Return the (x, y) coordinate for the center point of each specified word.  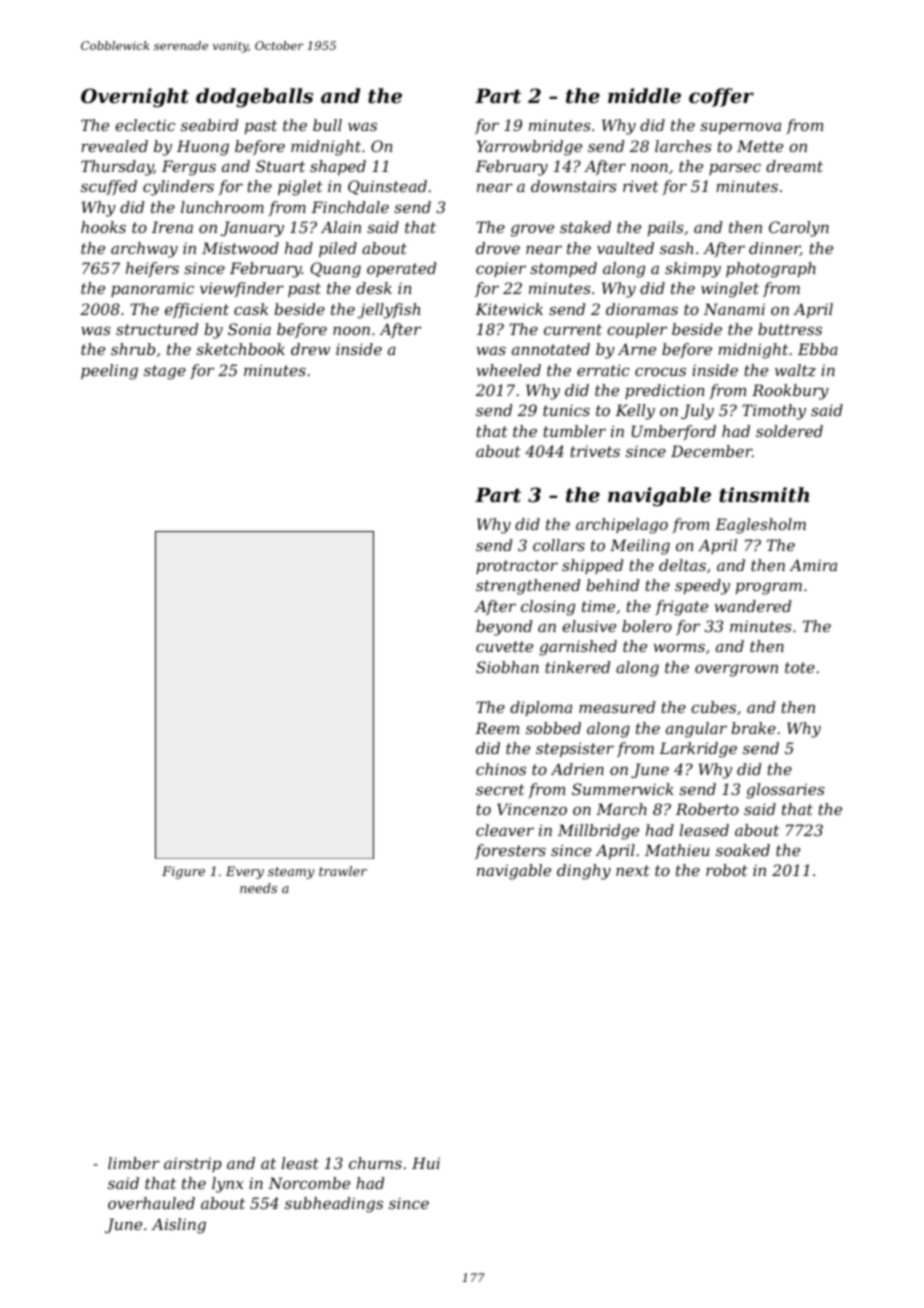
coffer (721, 97)
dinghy (584, 872)
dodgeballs (254, 98)
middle (644, 95)
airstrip (193, 1164)
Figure (183, 872)
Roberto (707, 809)
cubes (713, 707)
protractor (517, 567)
